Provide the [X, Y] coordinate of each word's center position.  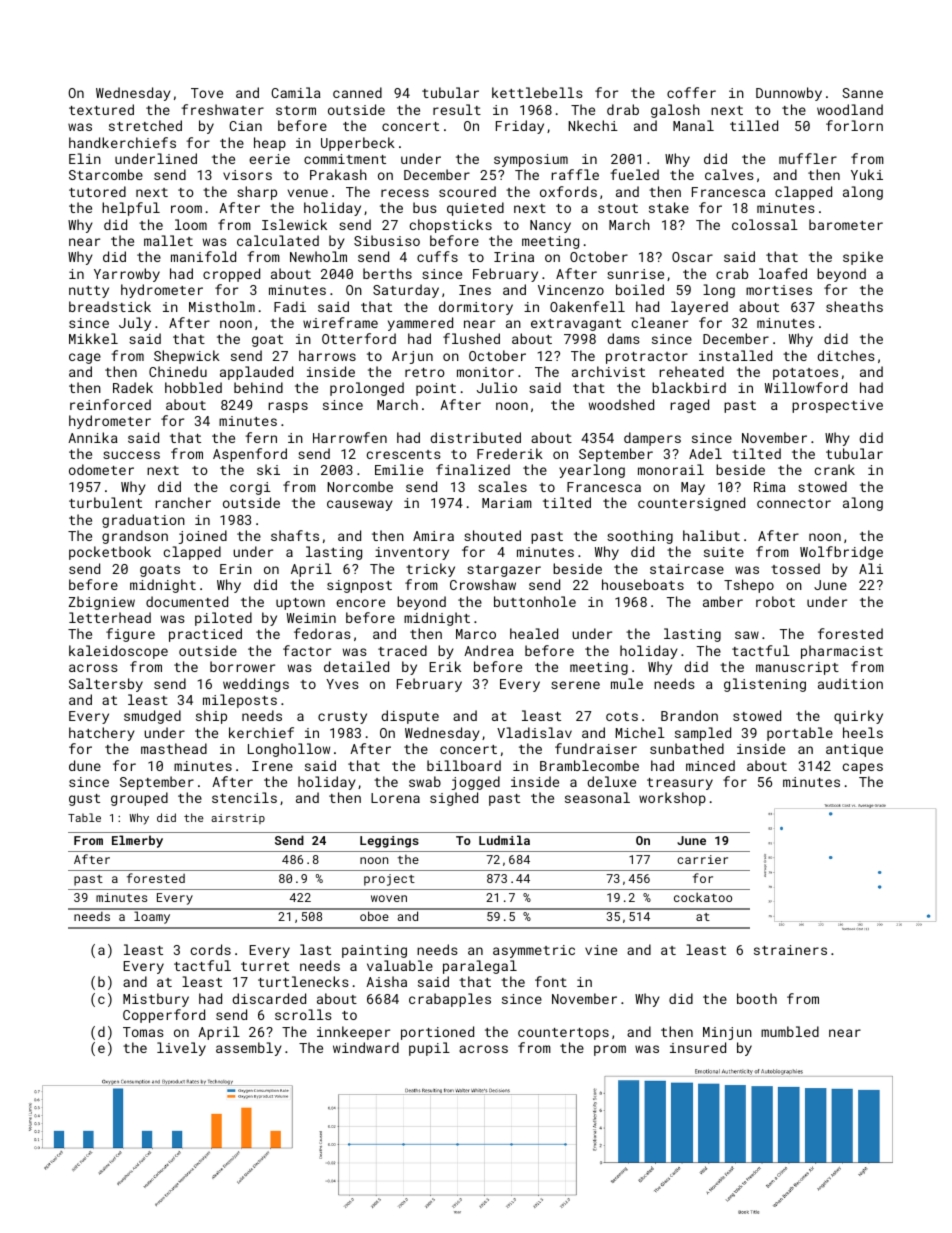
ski [268, 469]
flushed [471, 338]
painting [374, 951]
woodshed [621, 404]
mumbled [790, 1031]
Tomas [143, 1032]
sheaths [854, 306]
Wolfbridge [841, 553]
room [186, 209]
